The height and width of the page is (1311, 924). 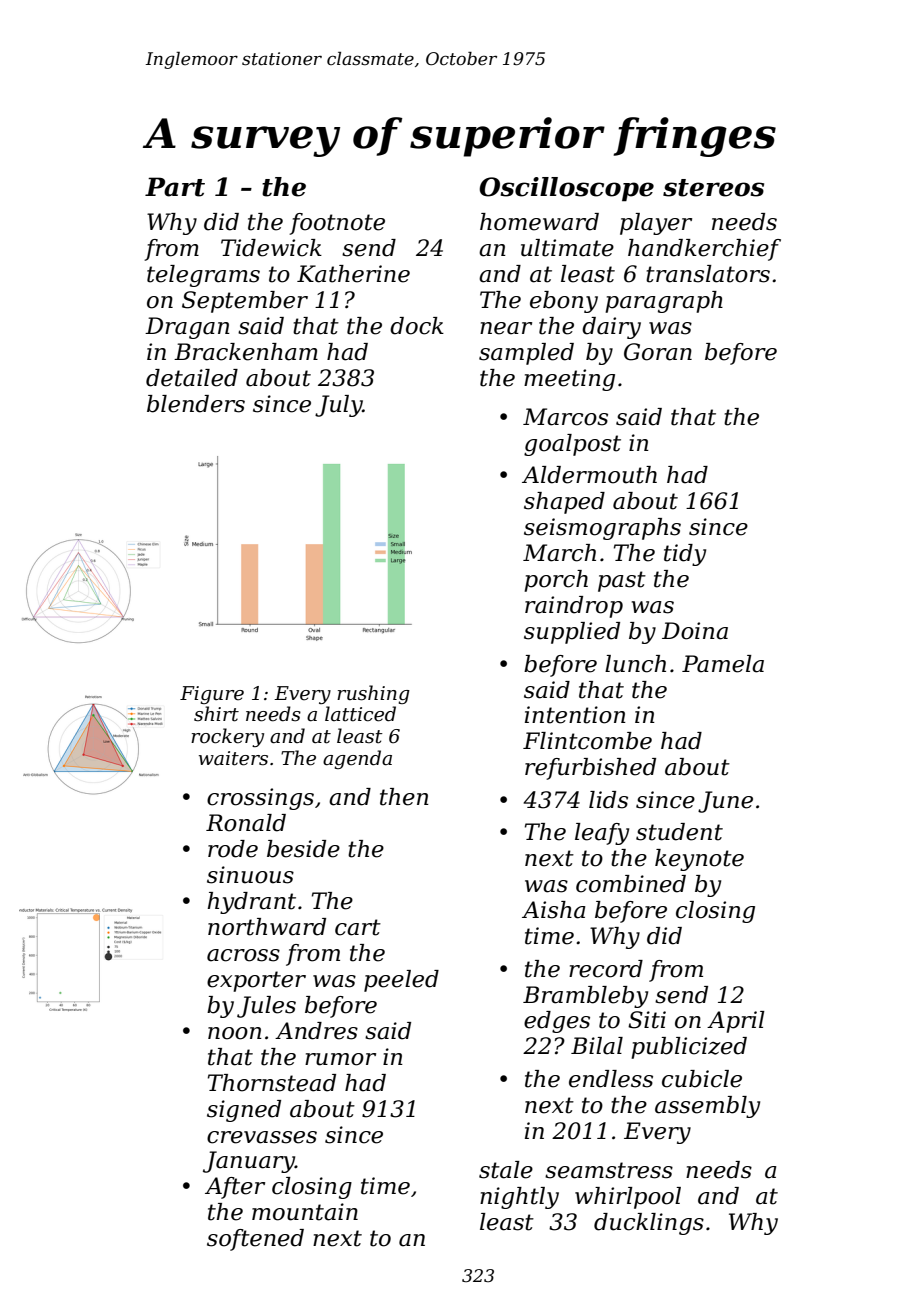 What do you see at coordinates (271, 248) in the page?
I see `Tidewick` at bounding box center [271, 248].
